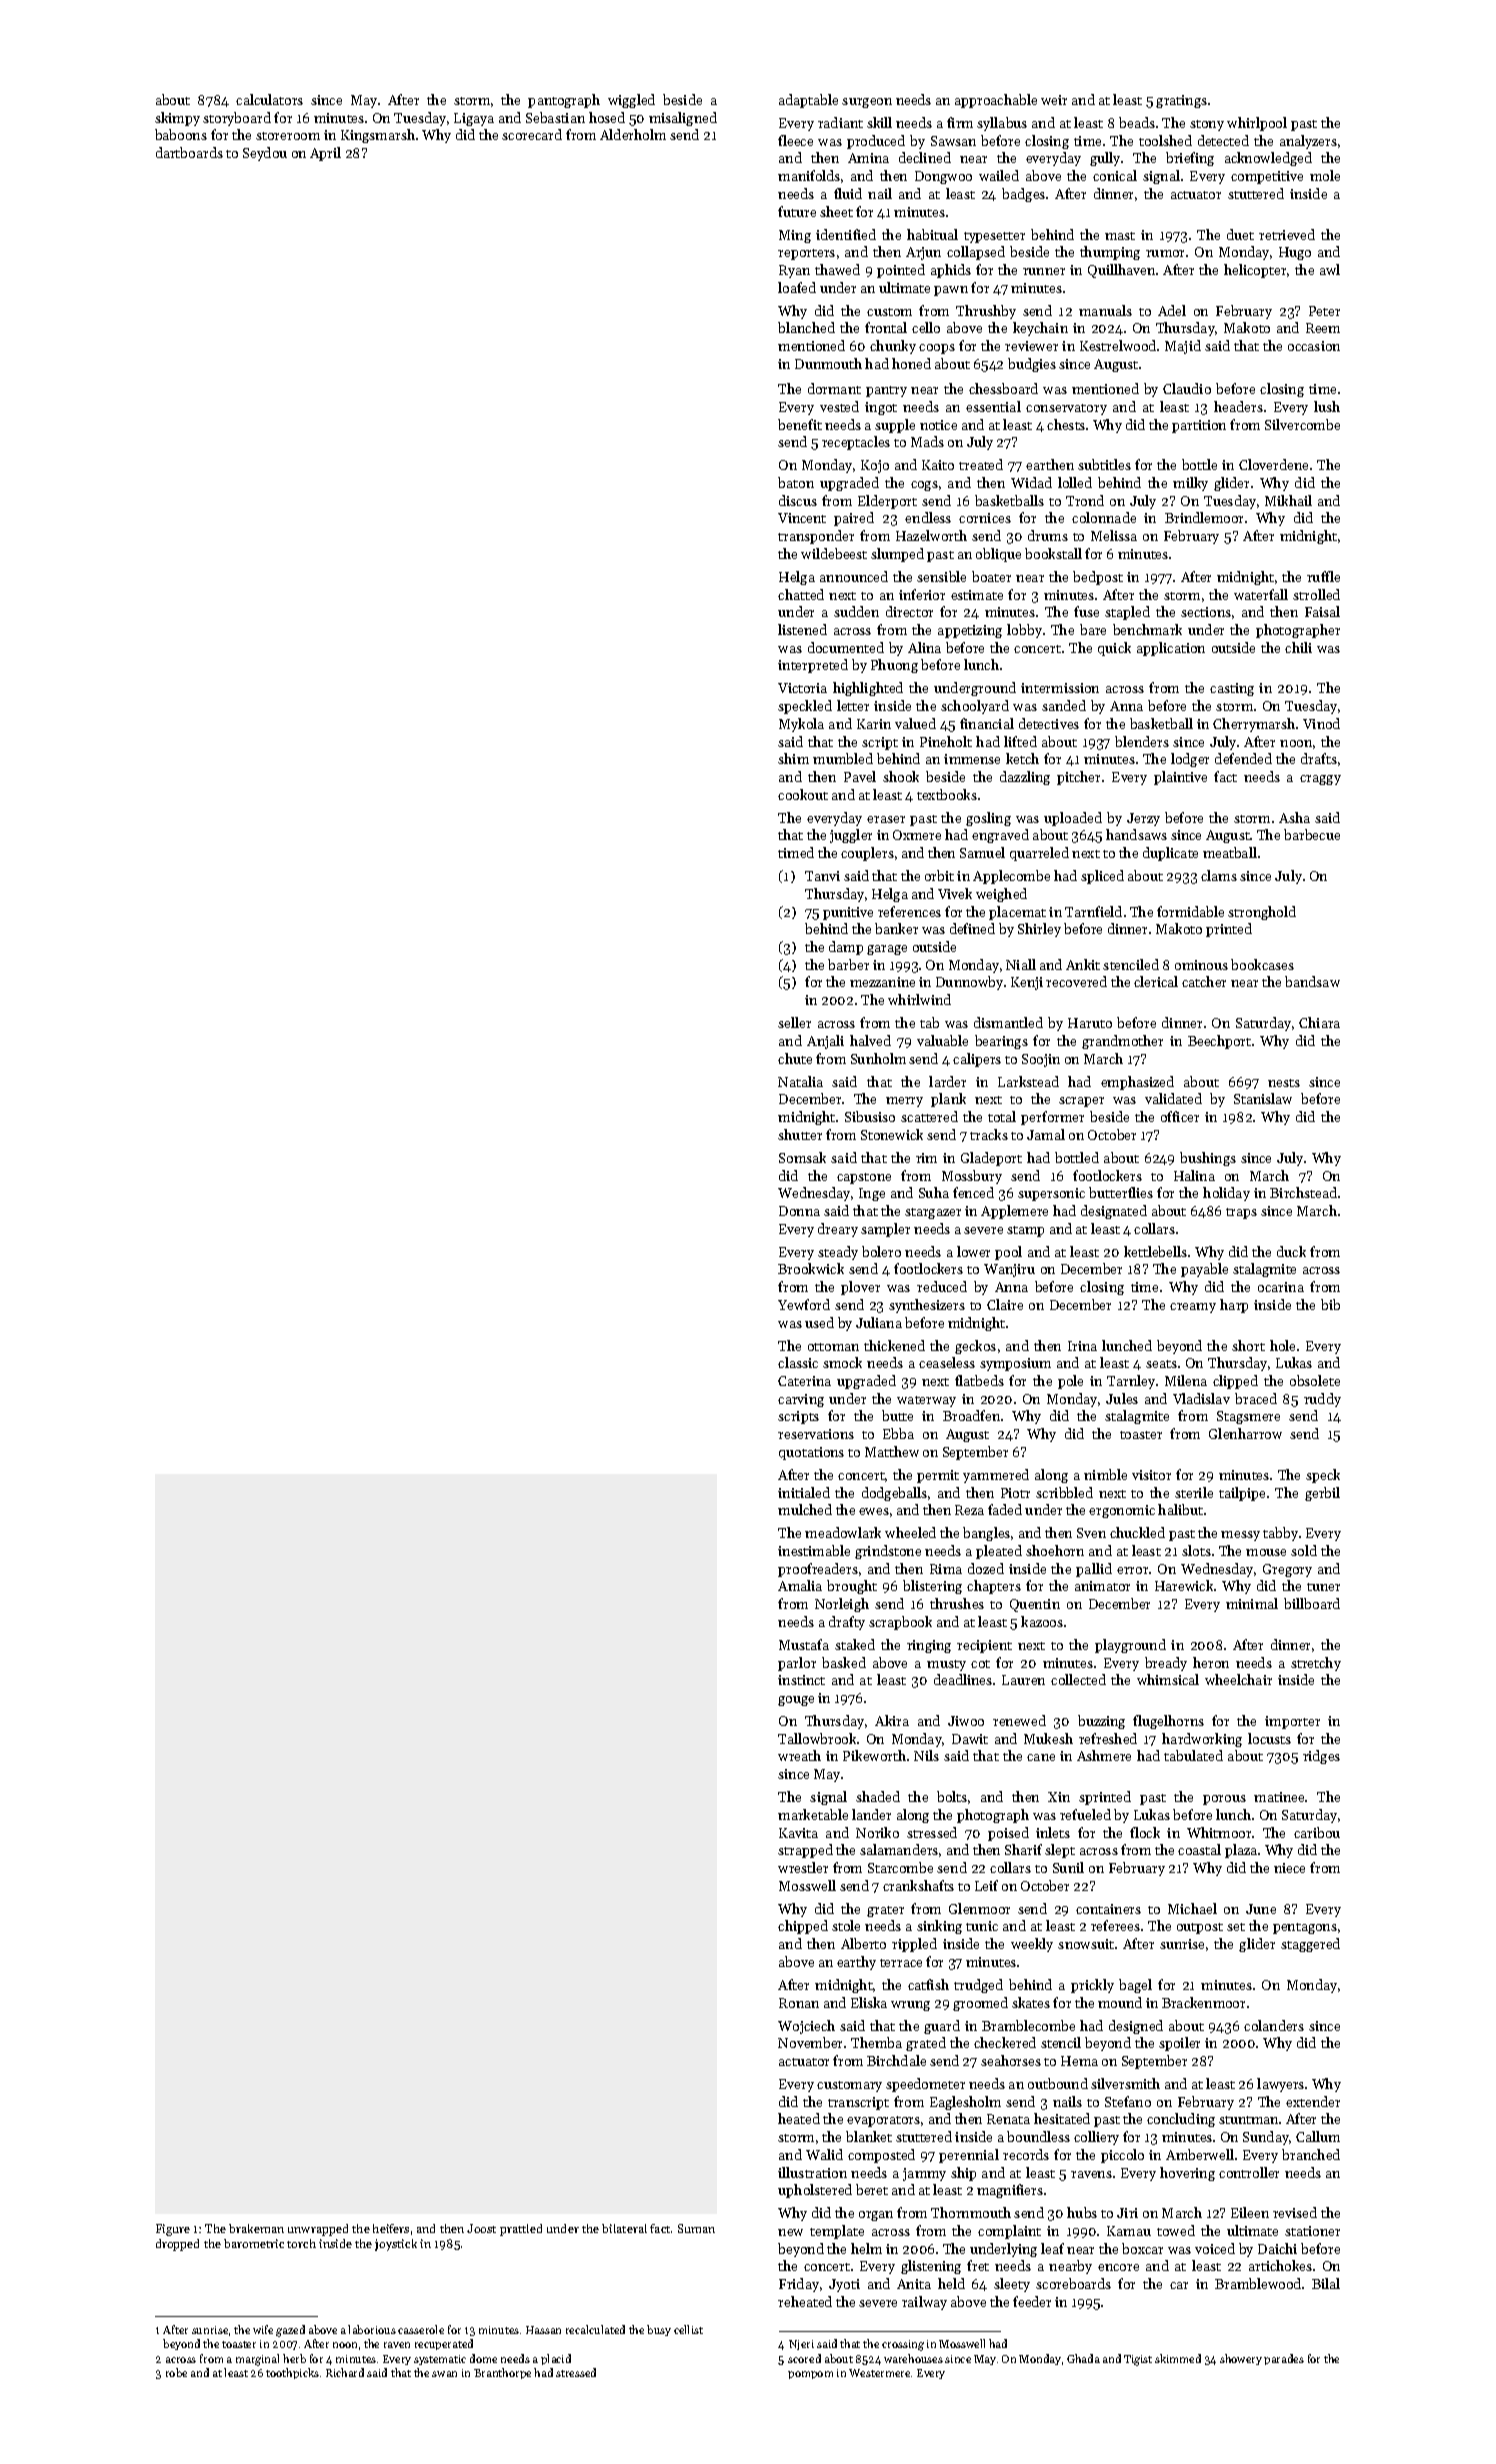 The width and height of the screenshot is (1496, 2464). I want to click on gratings, so click(1181, 101).
